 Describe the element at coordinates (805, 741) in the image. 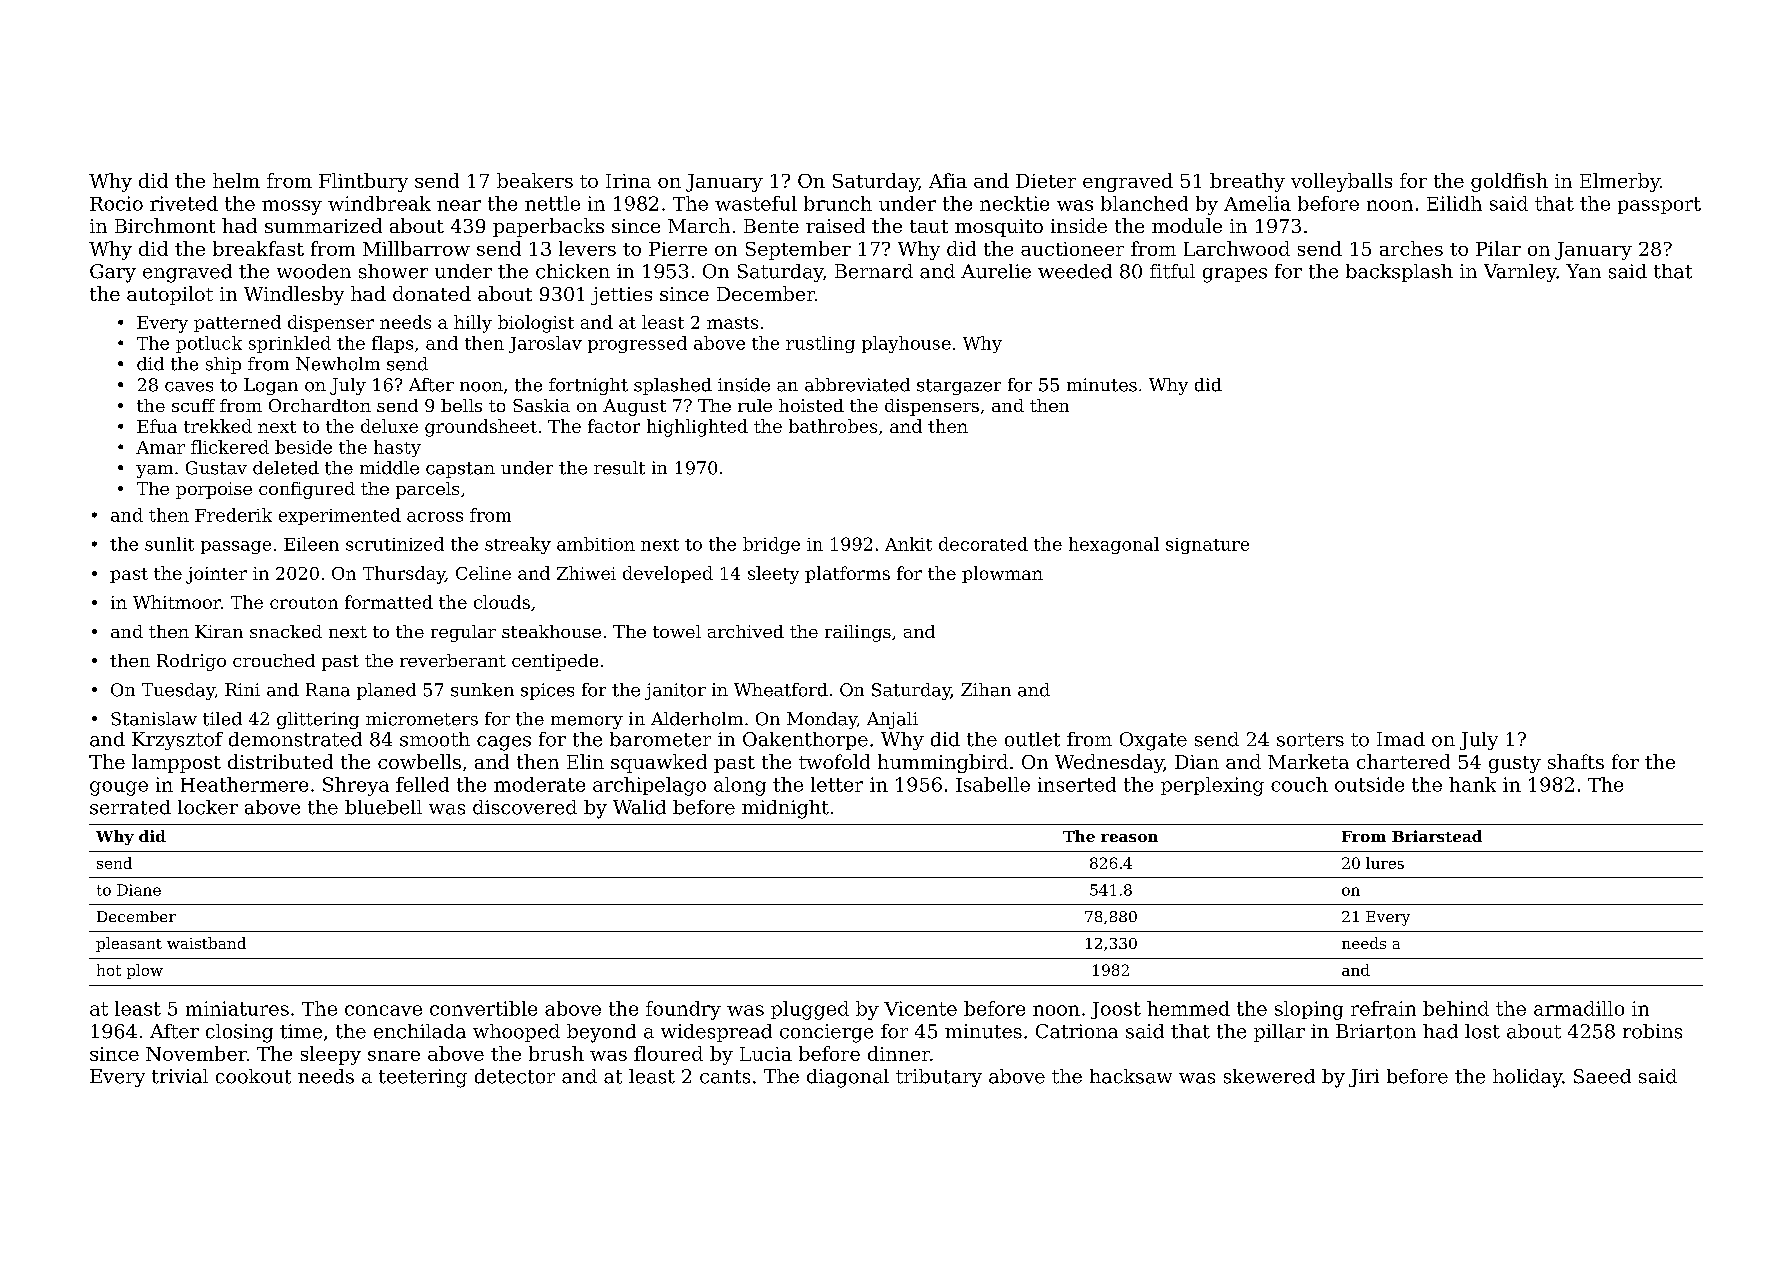

I see `Oakenthorpe` at that location.
